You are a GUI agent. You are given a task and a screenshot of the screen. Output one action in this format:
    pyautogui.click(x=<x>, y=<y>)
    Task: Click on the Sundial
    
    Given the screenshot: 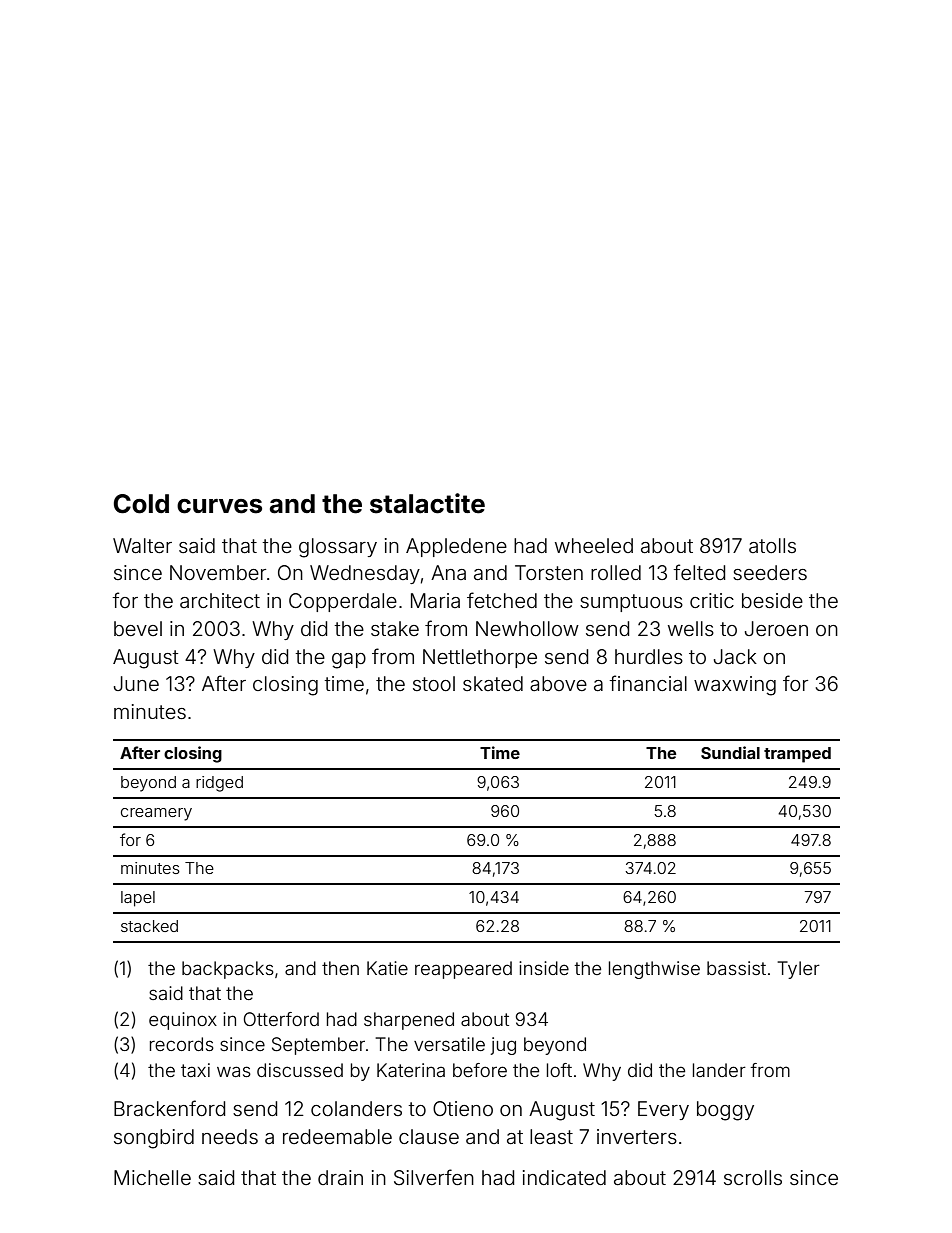 What is the action you would take?
    pyautogui.click(x=730, y=752)
